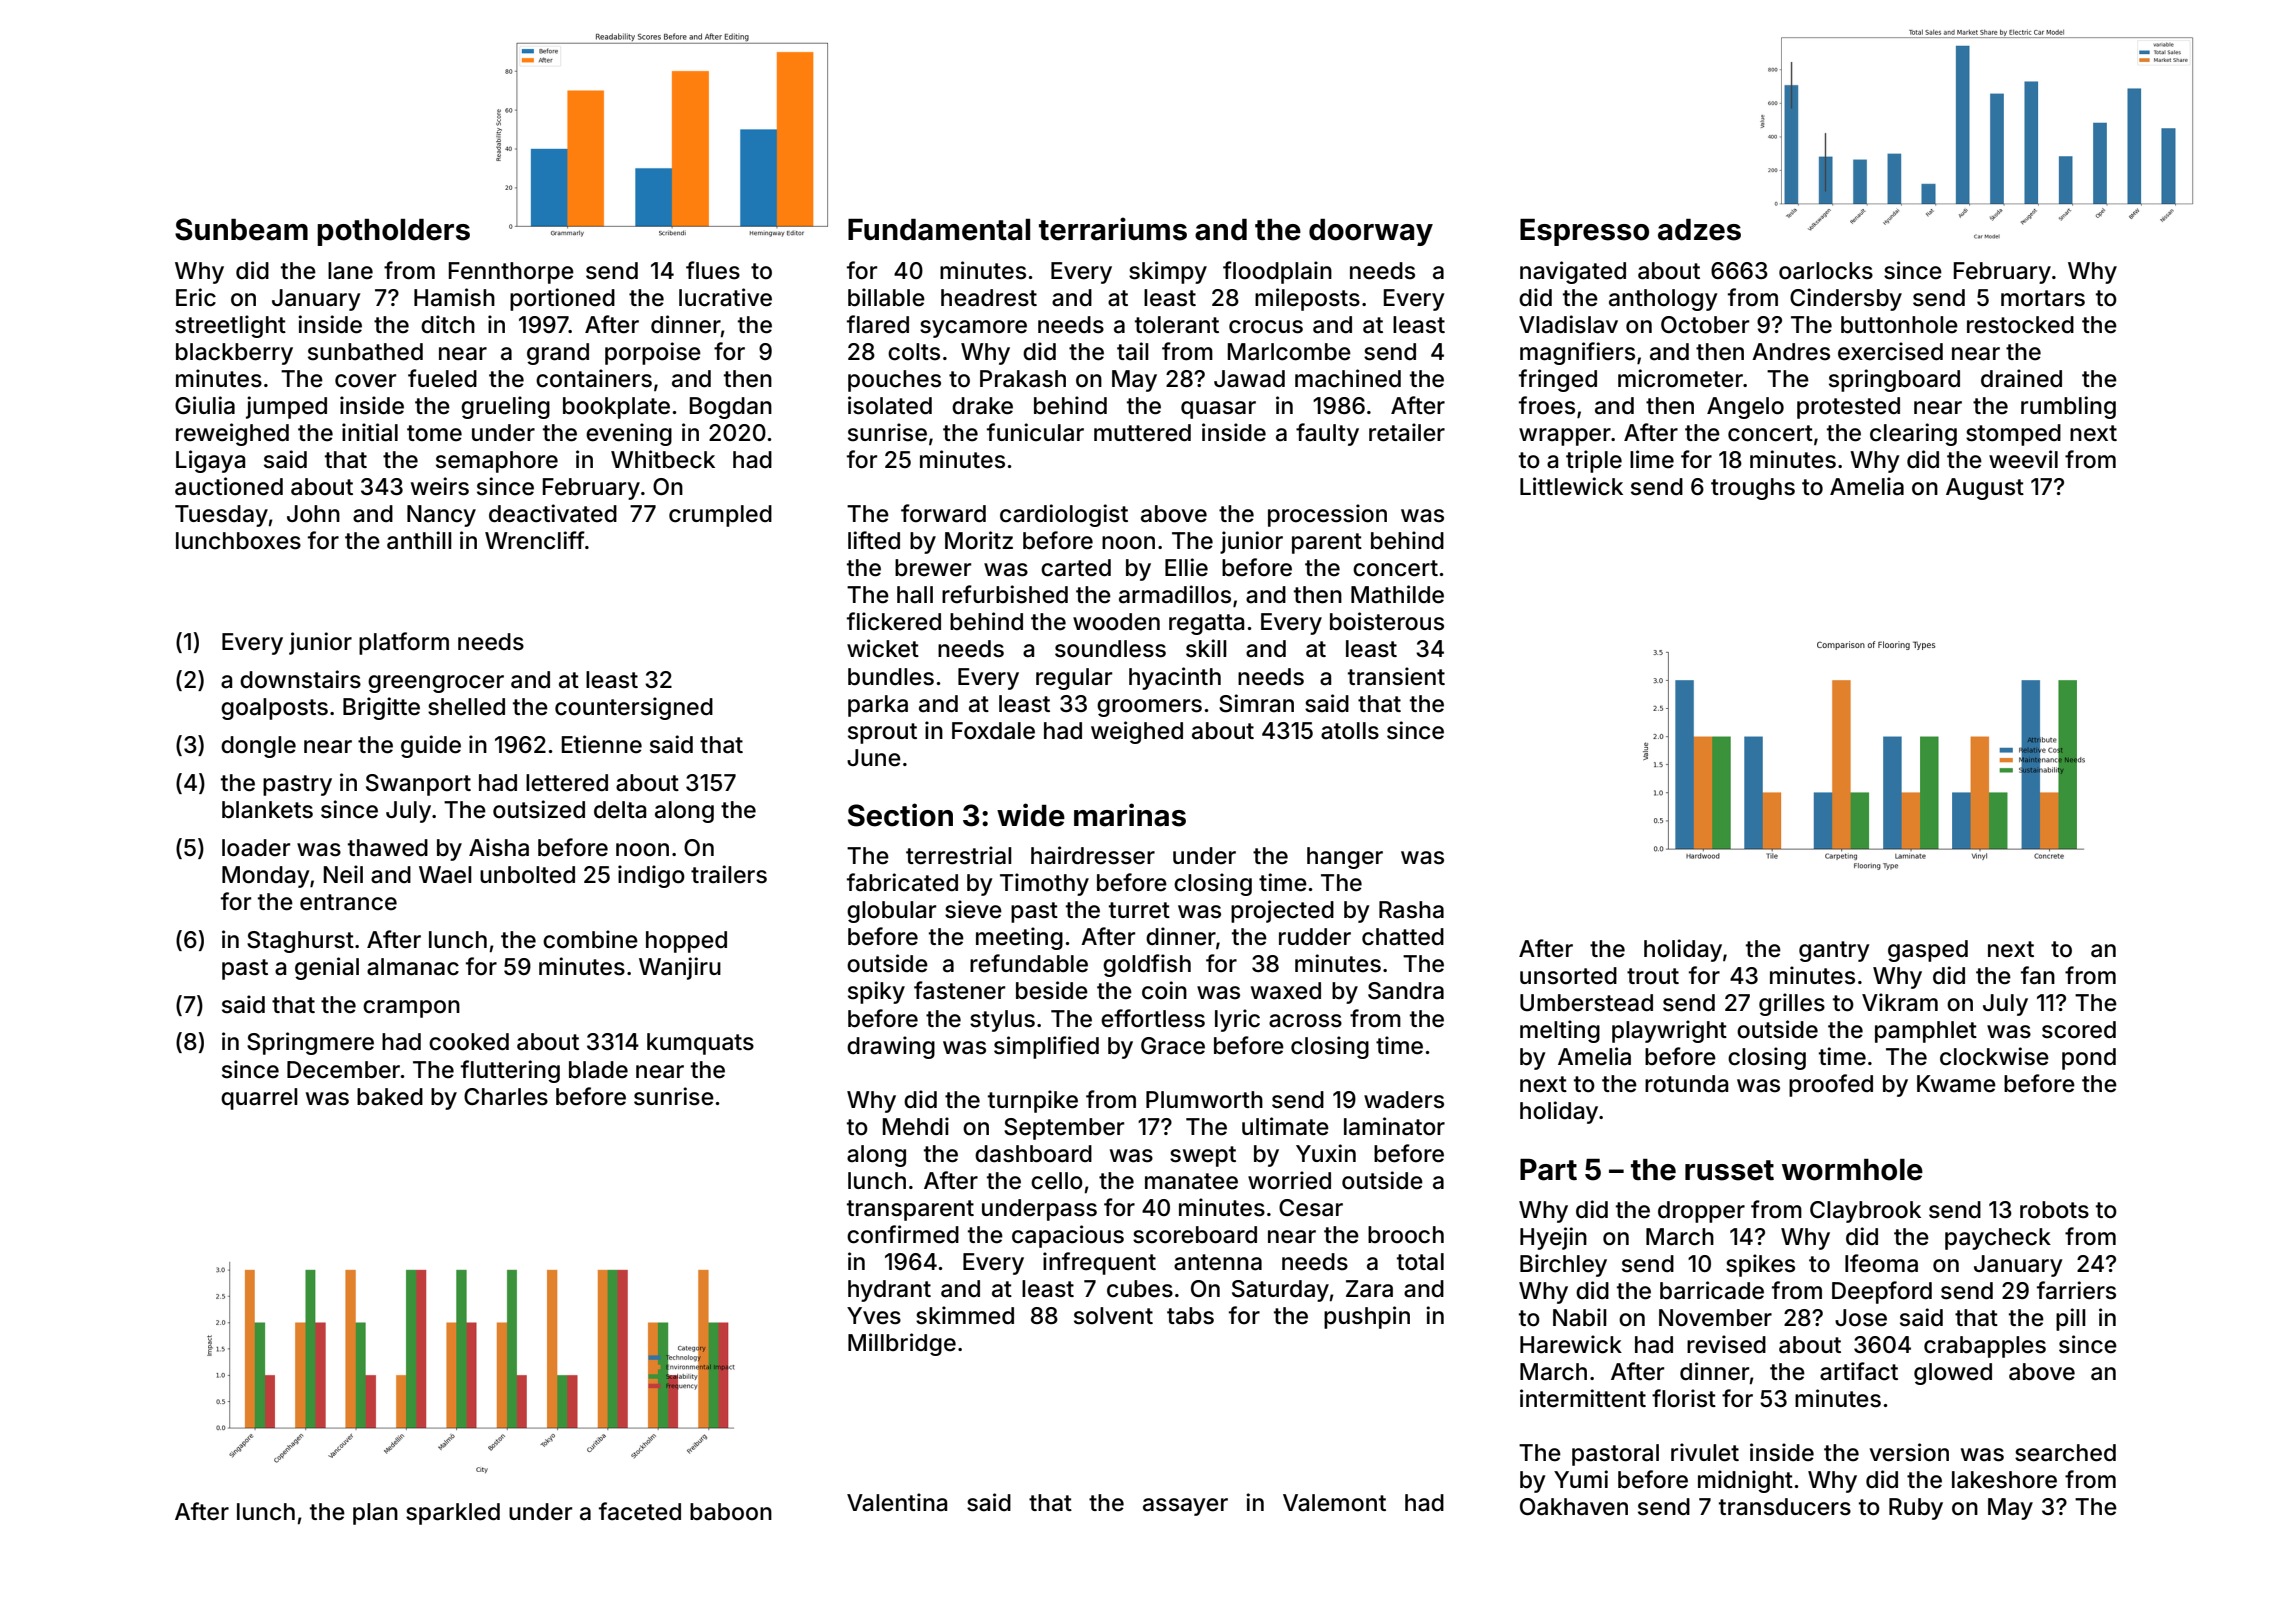 The width and height of the screenshot is (2292, 1620). I want to click on trout, so click(1653, 976).
